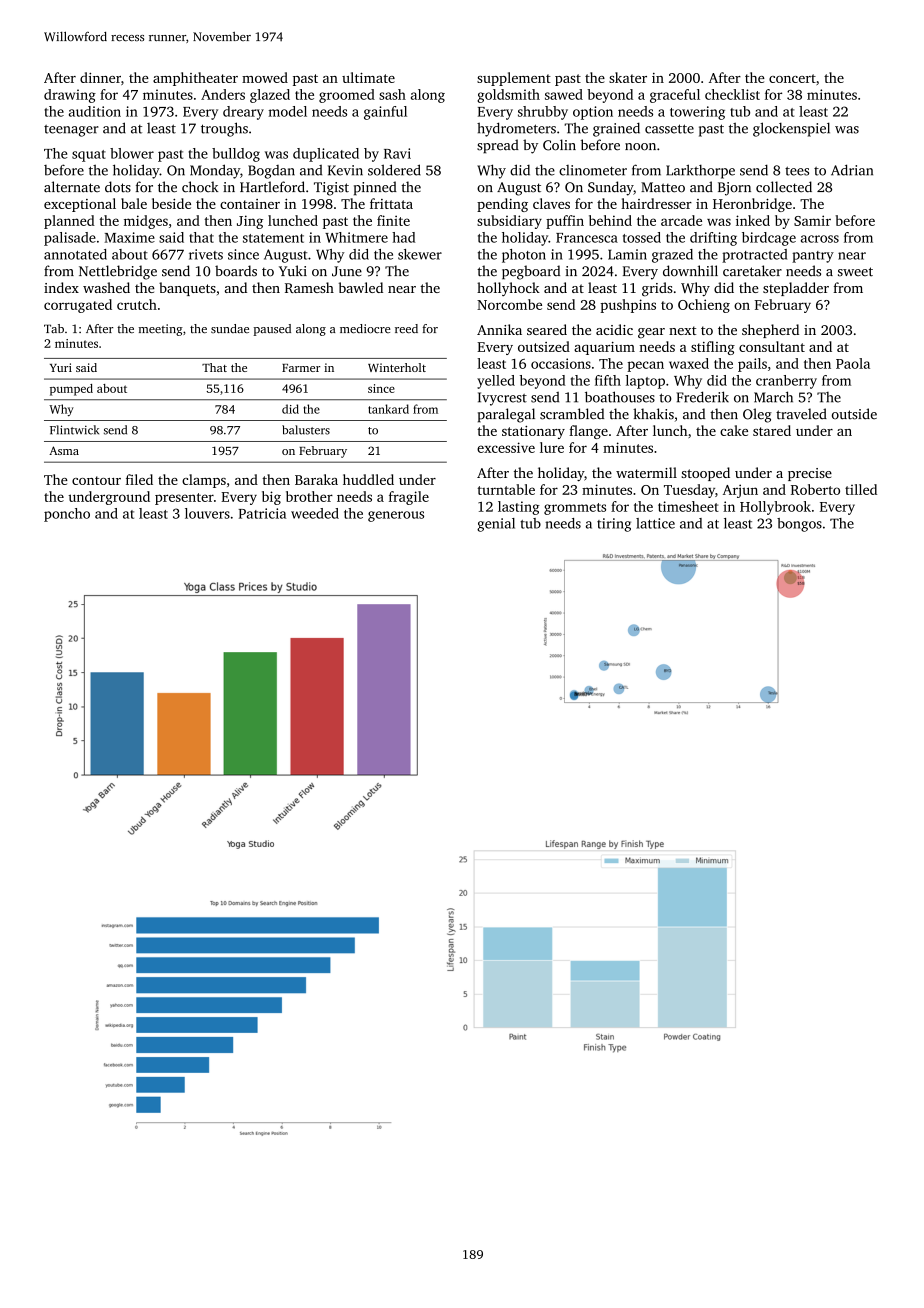 This screenshot has width=924, height=1308. What do you see at coordinates (713, 239) in the screenshot?
I see `drifting` at bounding box center [713, 239].
